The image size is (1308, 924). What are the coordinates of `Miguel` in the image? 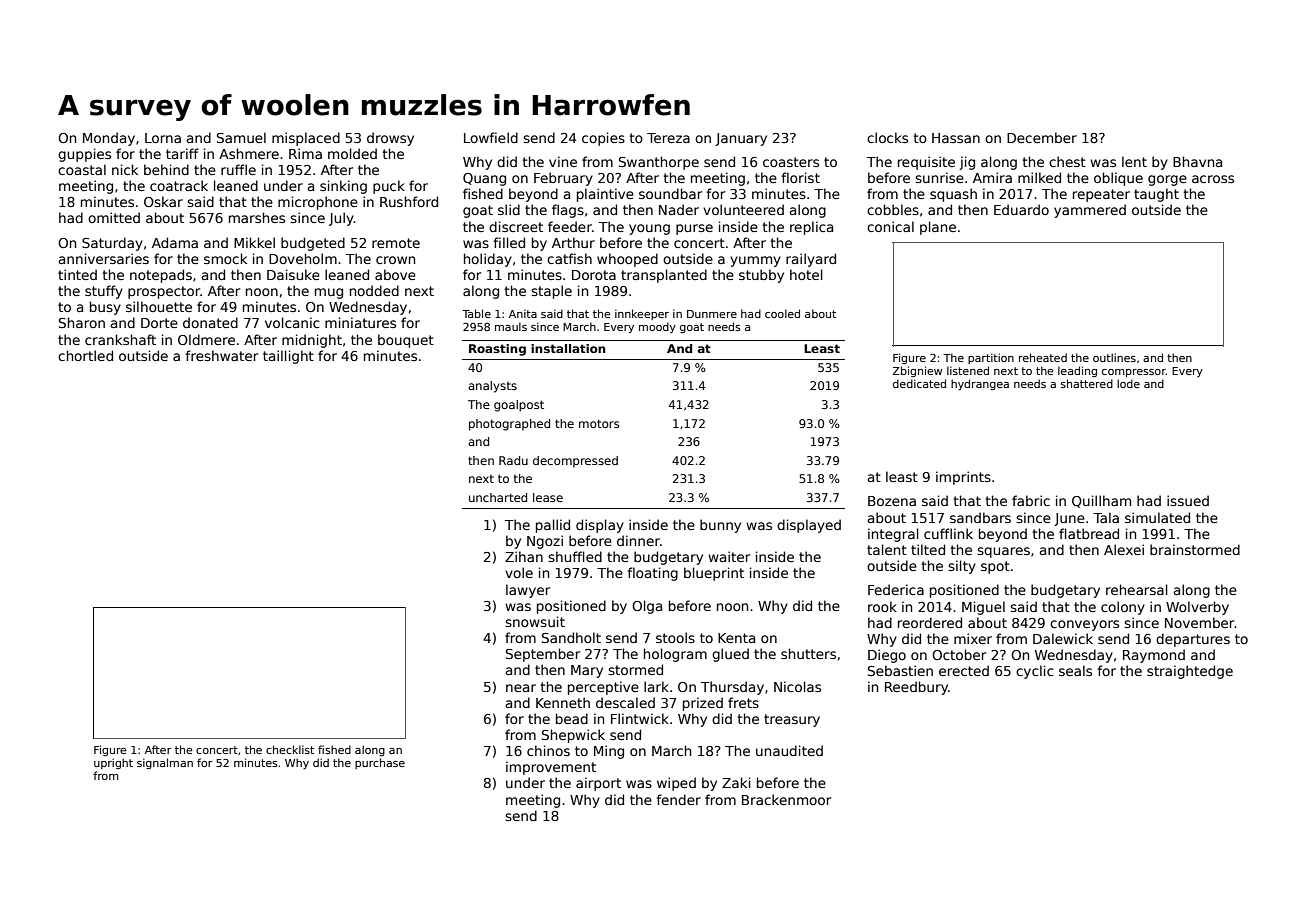 It's located at (983, 608).
